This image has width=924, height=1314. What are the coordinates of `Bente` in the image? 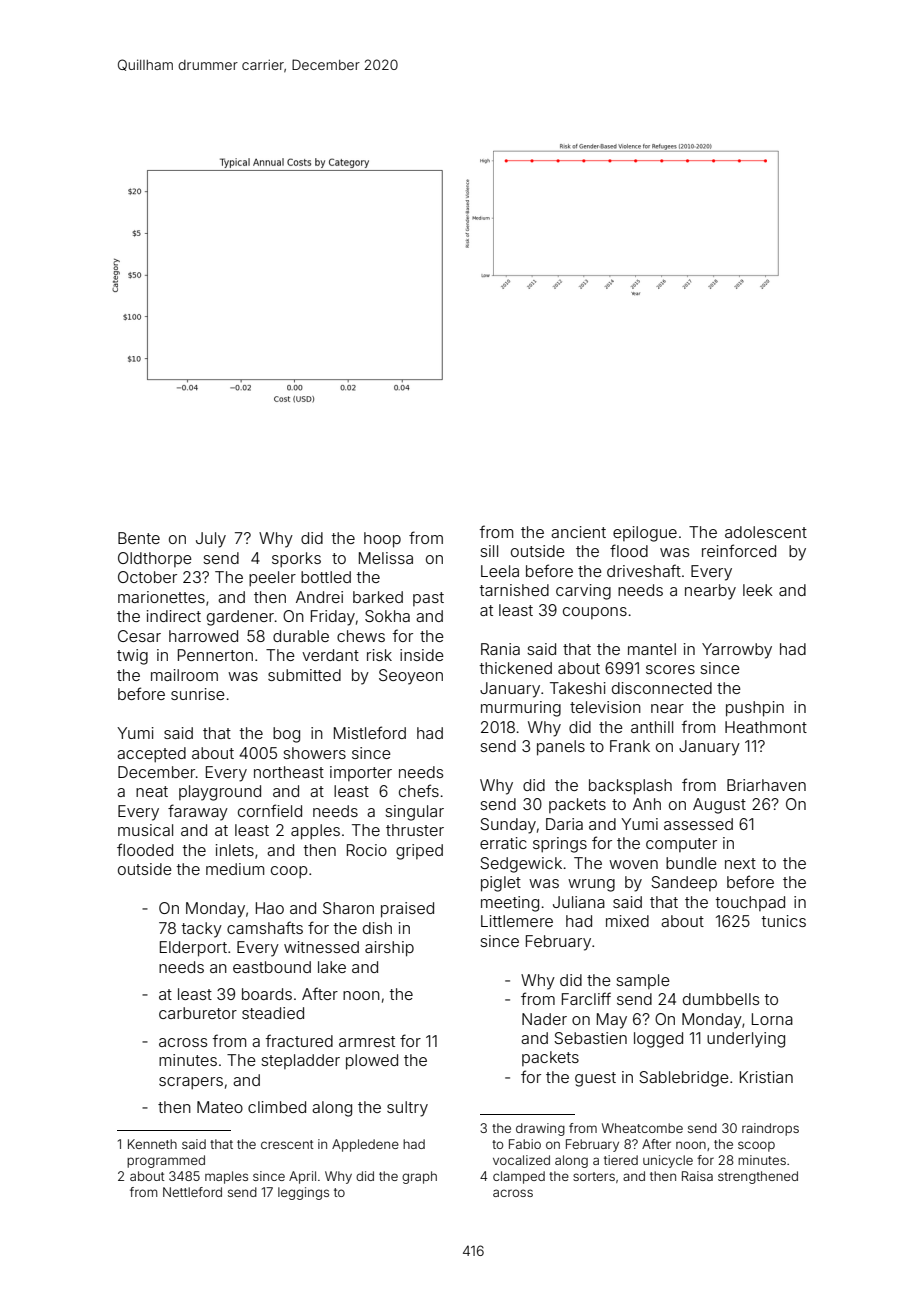 It's located at (139, 538).
